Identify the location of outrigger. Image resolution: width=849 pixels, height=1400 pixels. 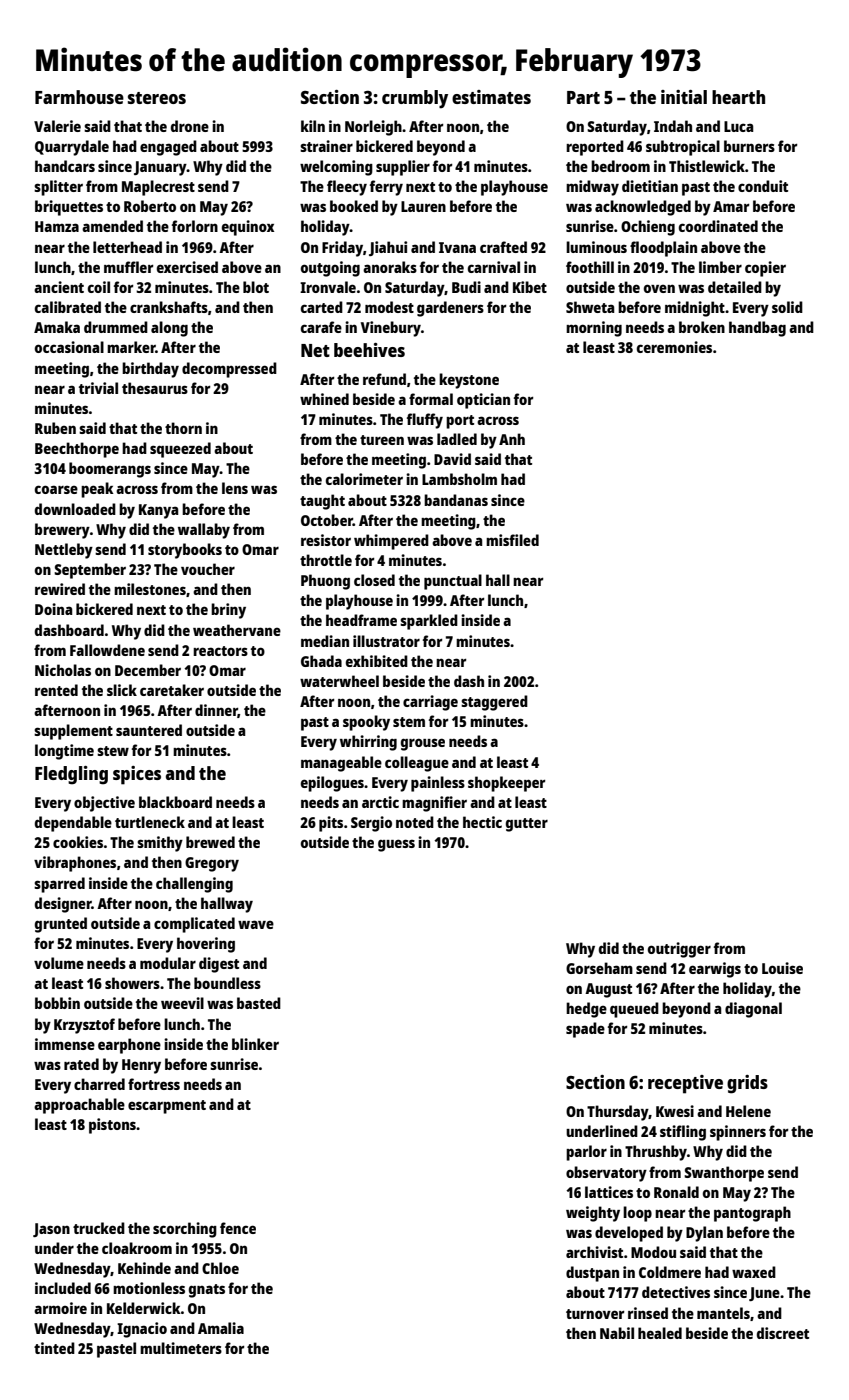
(679, 950).
